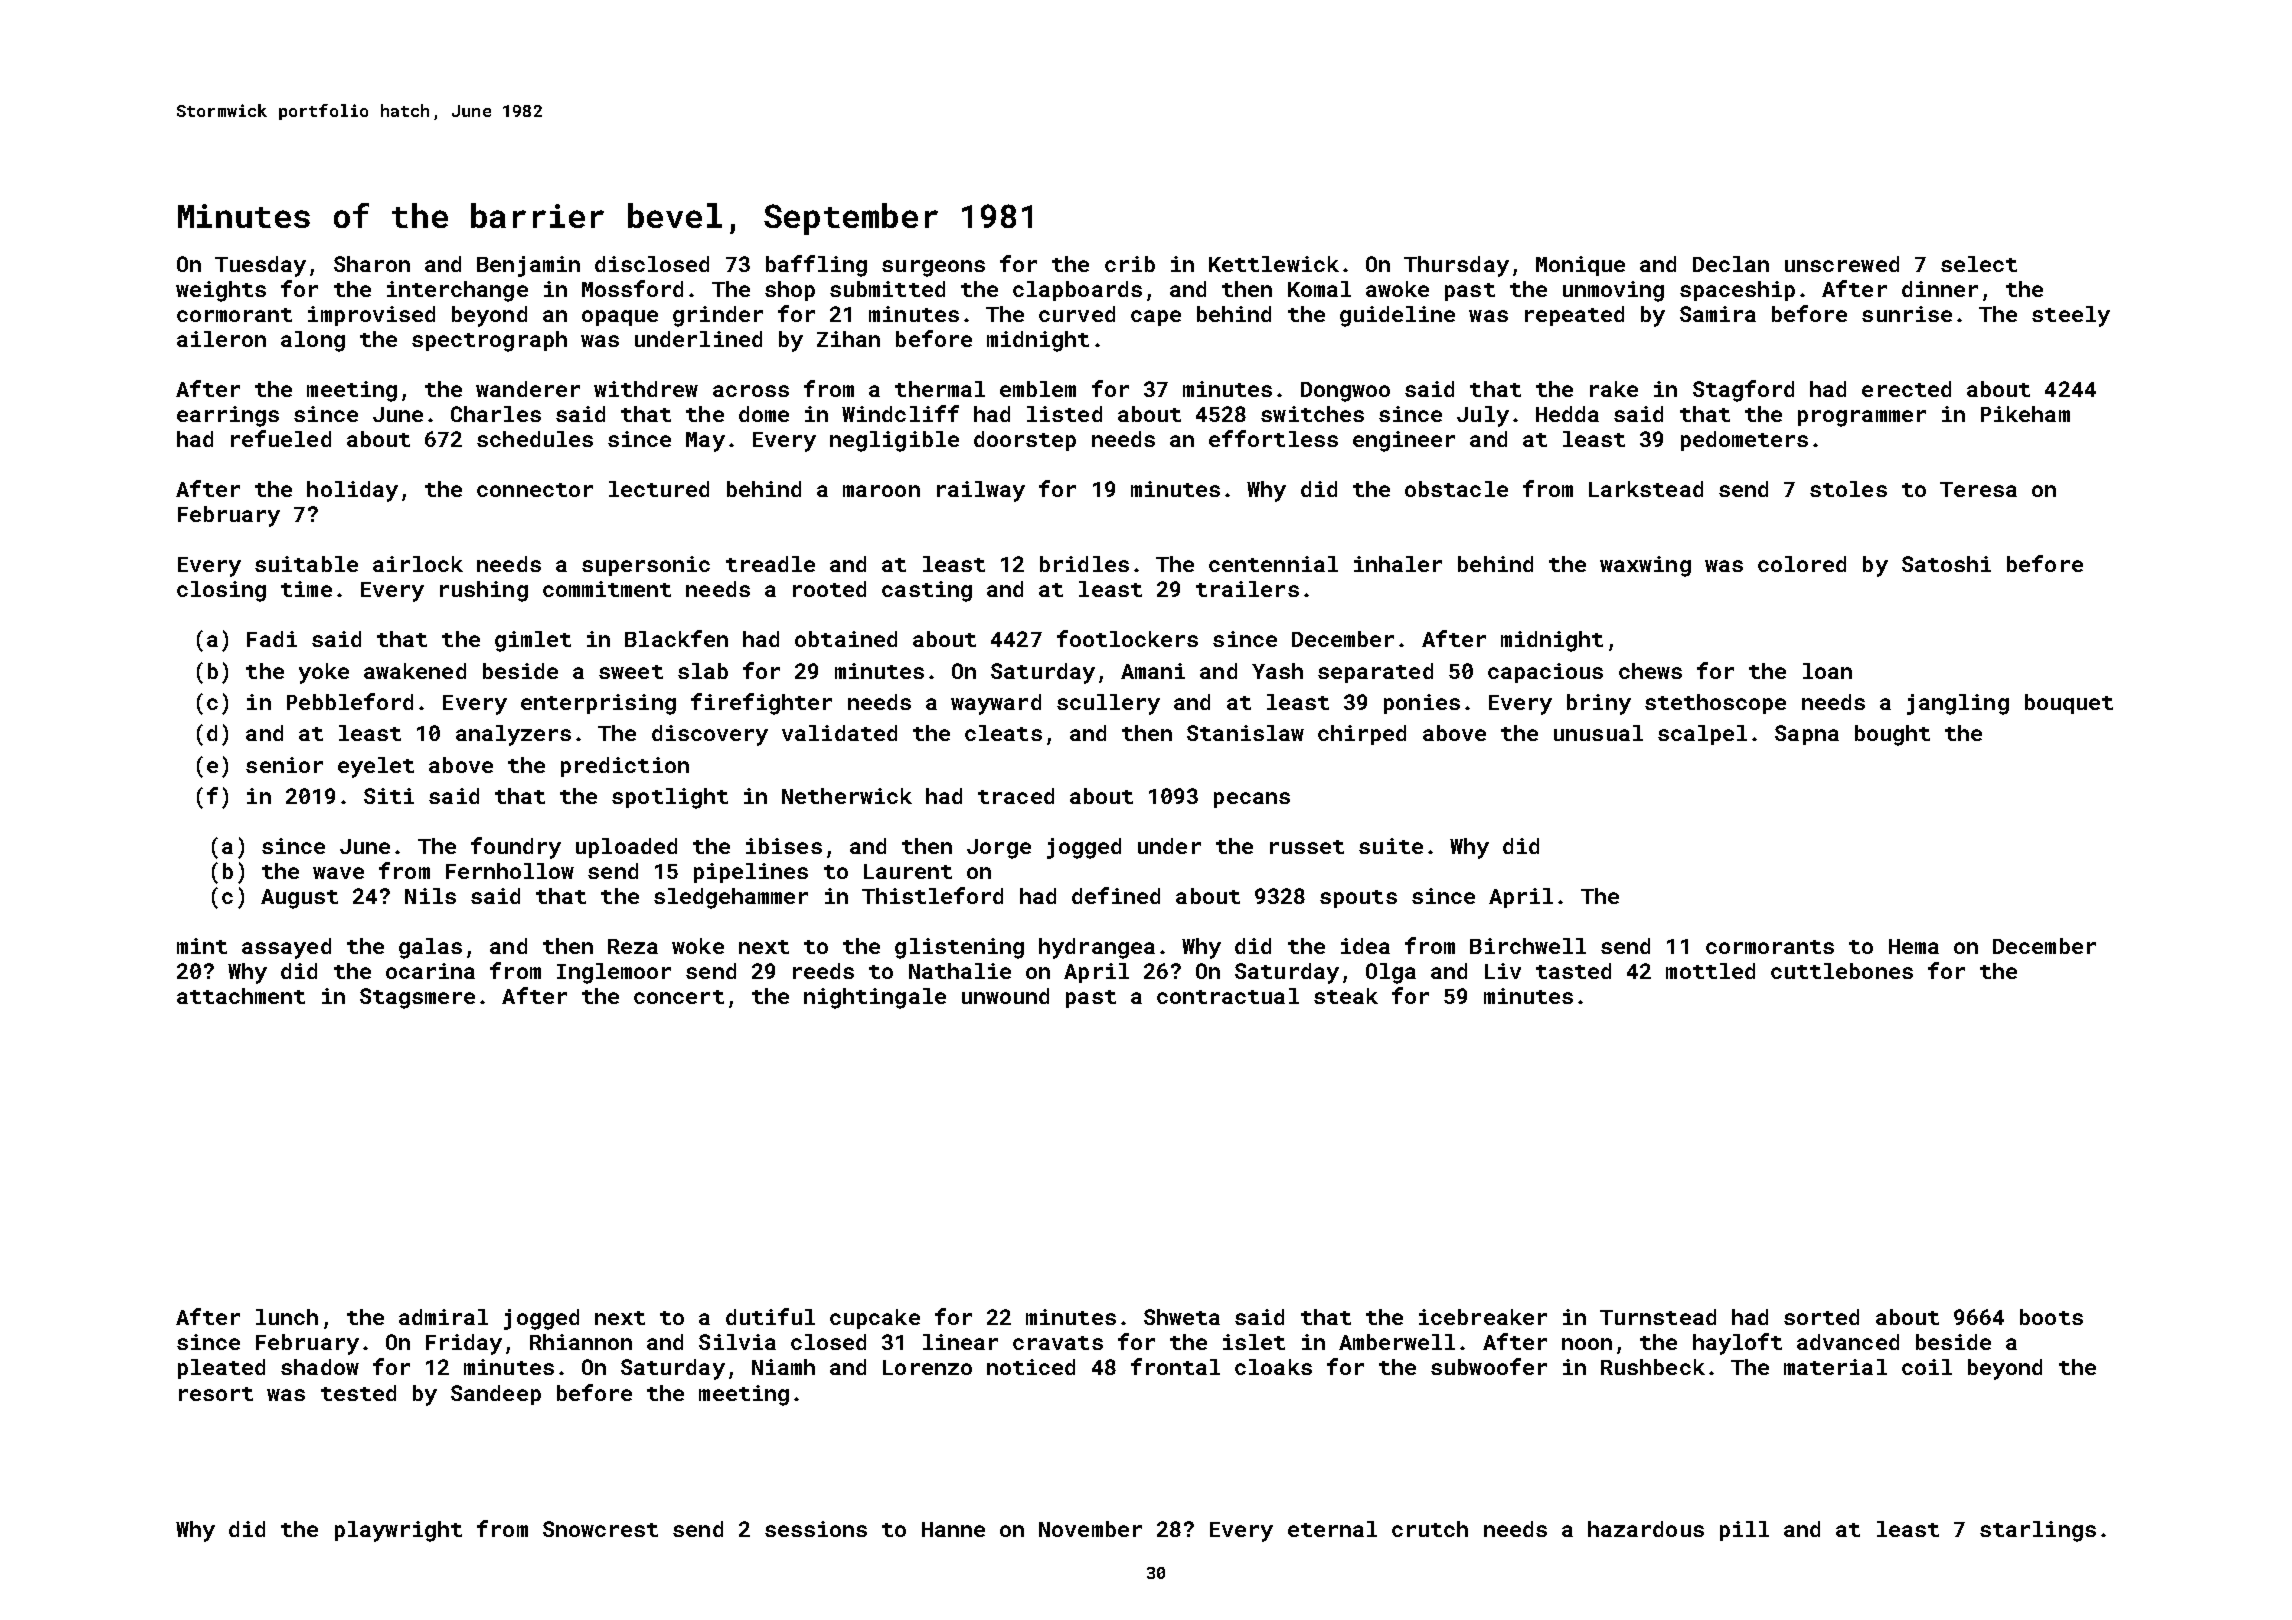  I want to click on cuttlebones, so click(1842, 971).
